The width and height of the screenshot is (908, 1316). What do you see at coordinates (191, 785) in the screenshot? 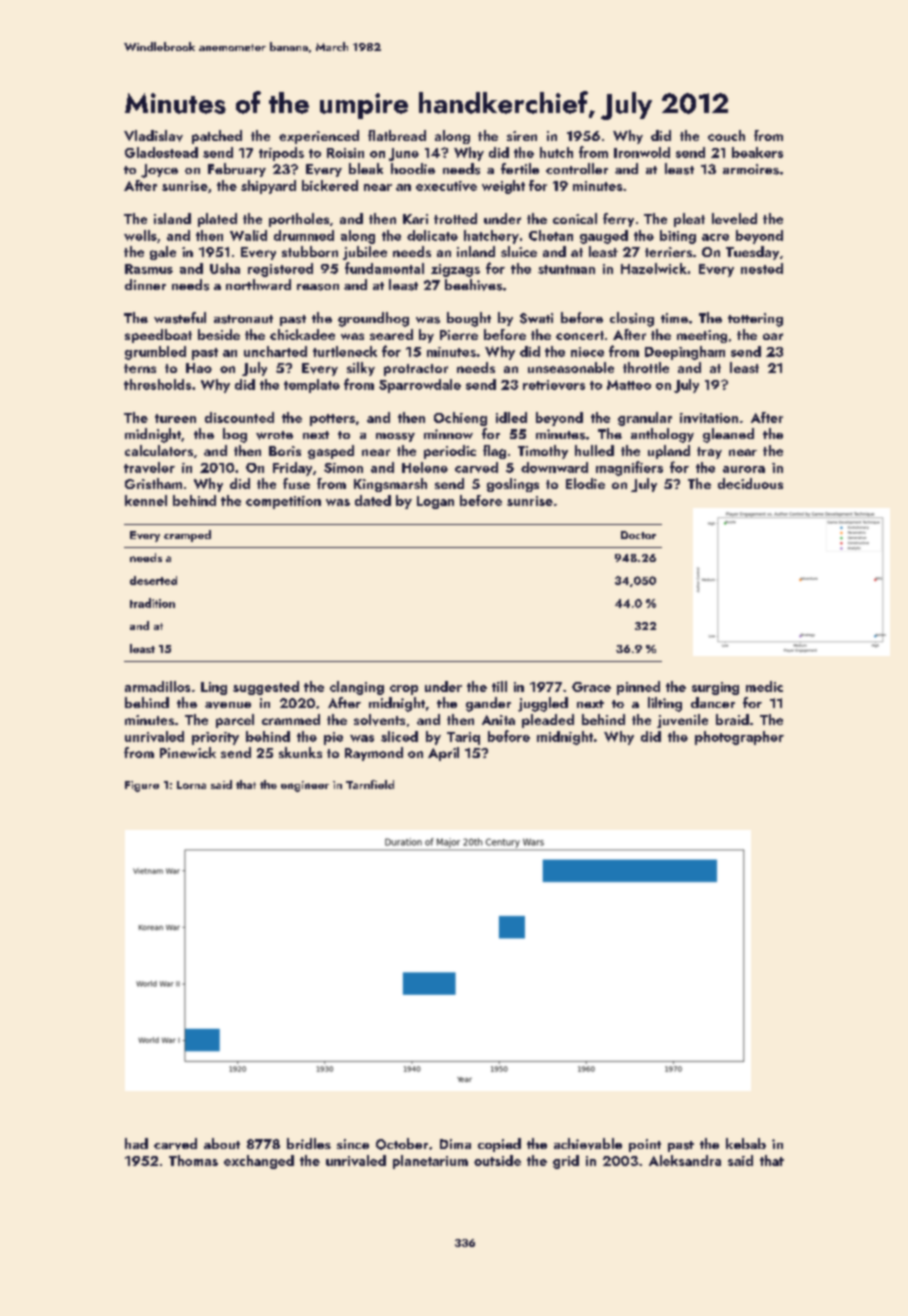
I see `Lorna` at bounding box center [191, 785].
